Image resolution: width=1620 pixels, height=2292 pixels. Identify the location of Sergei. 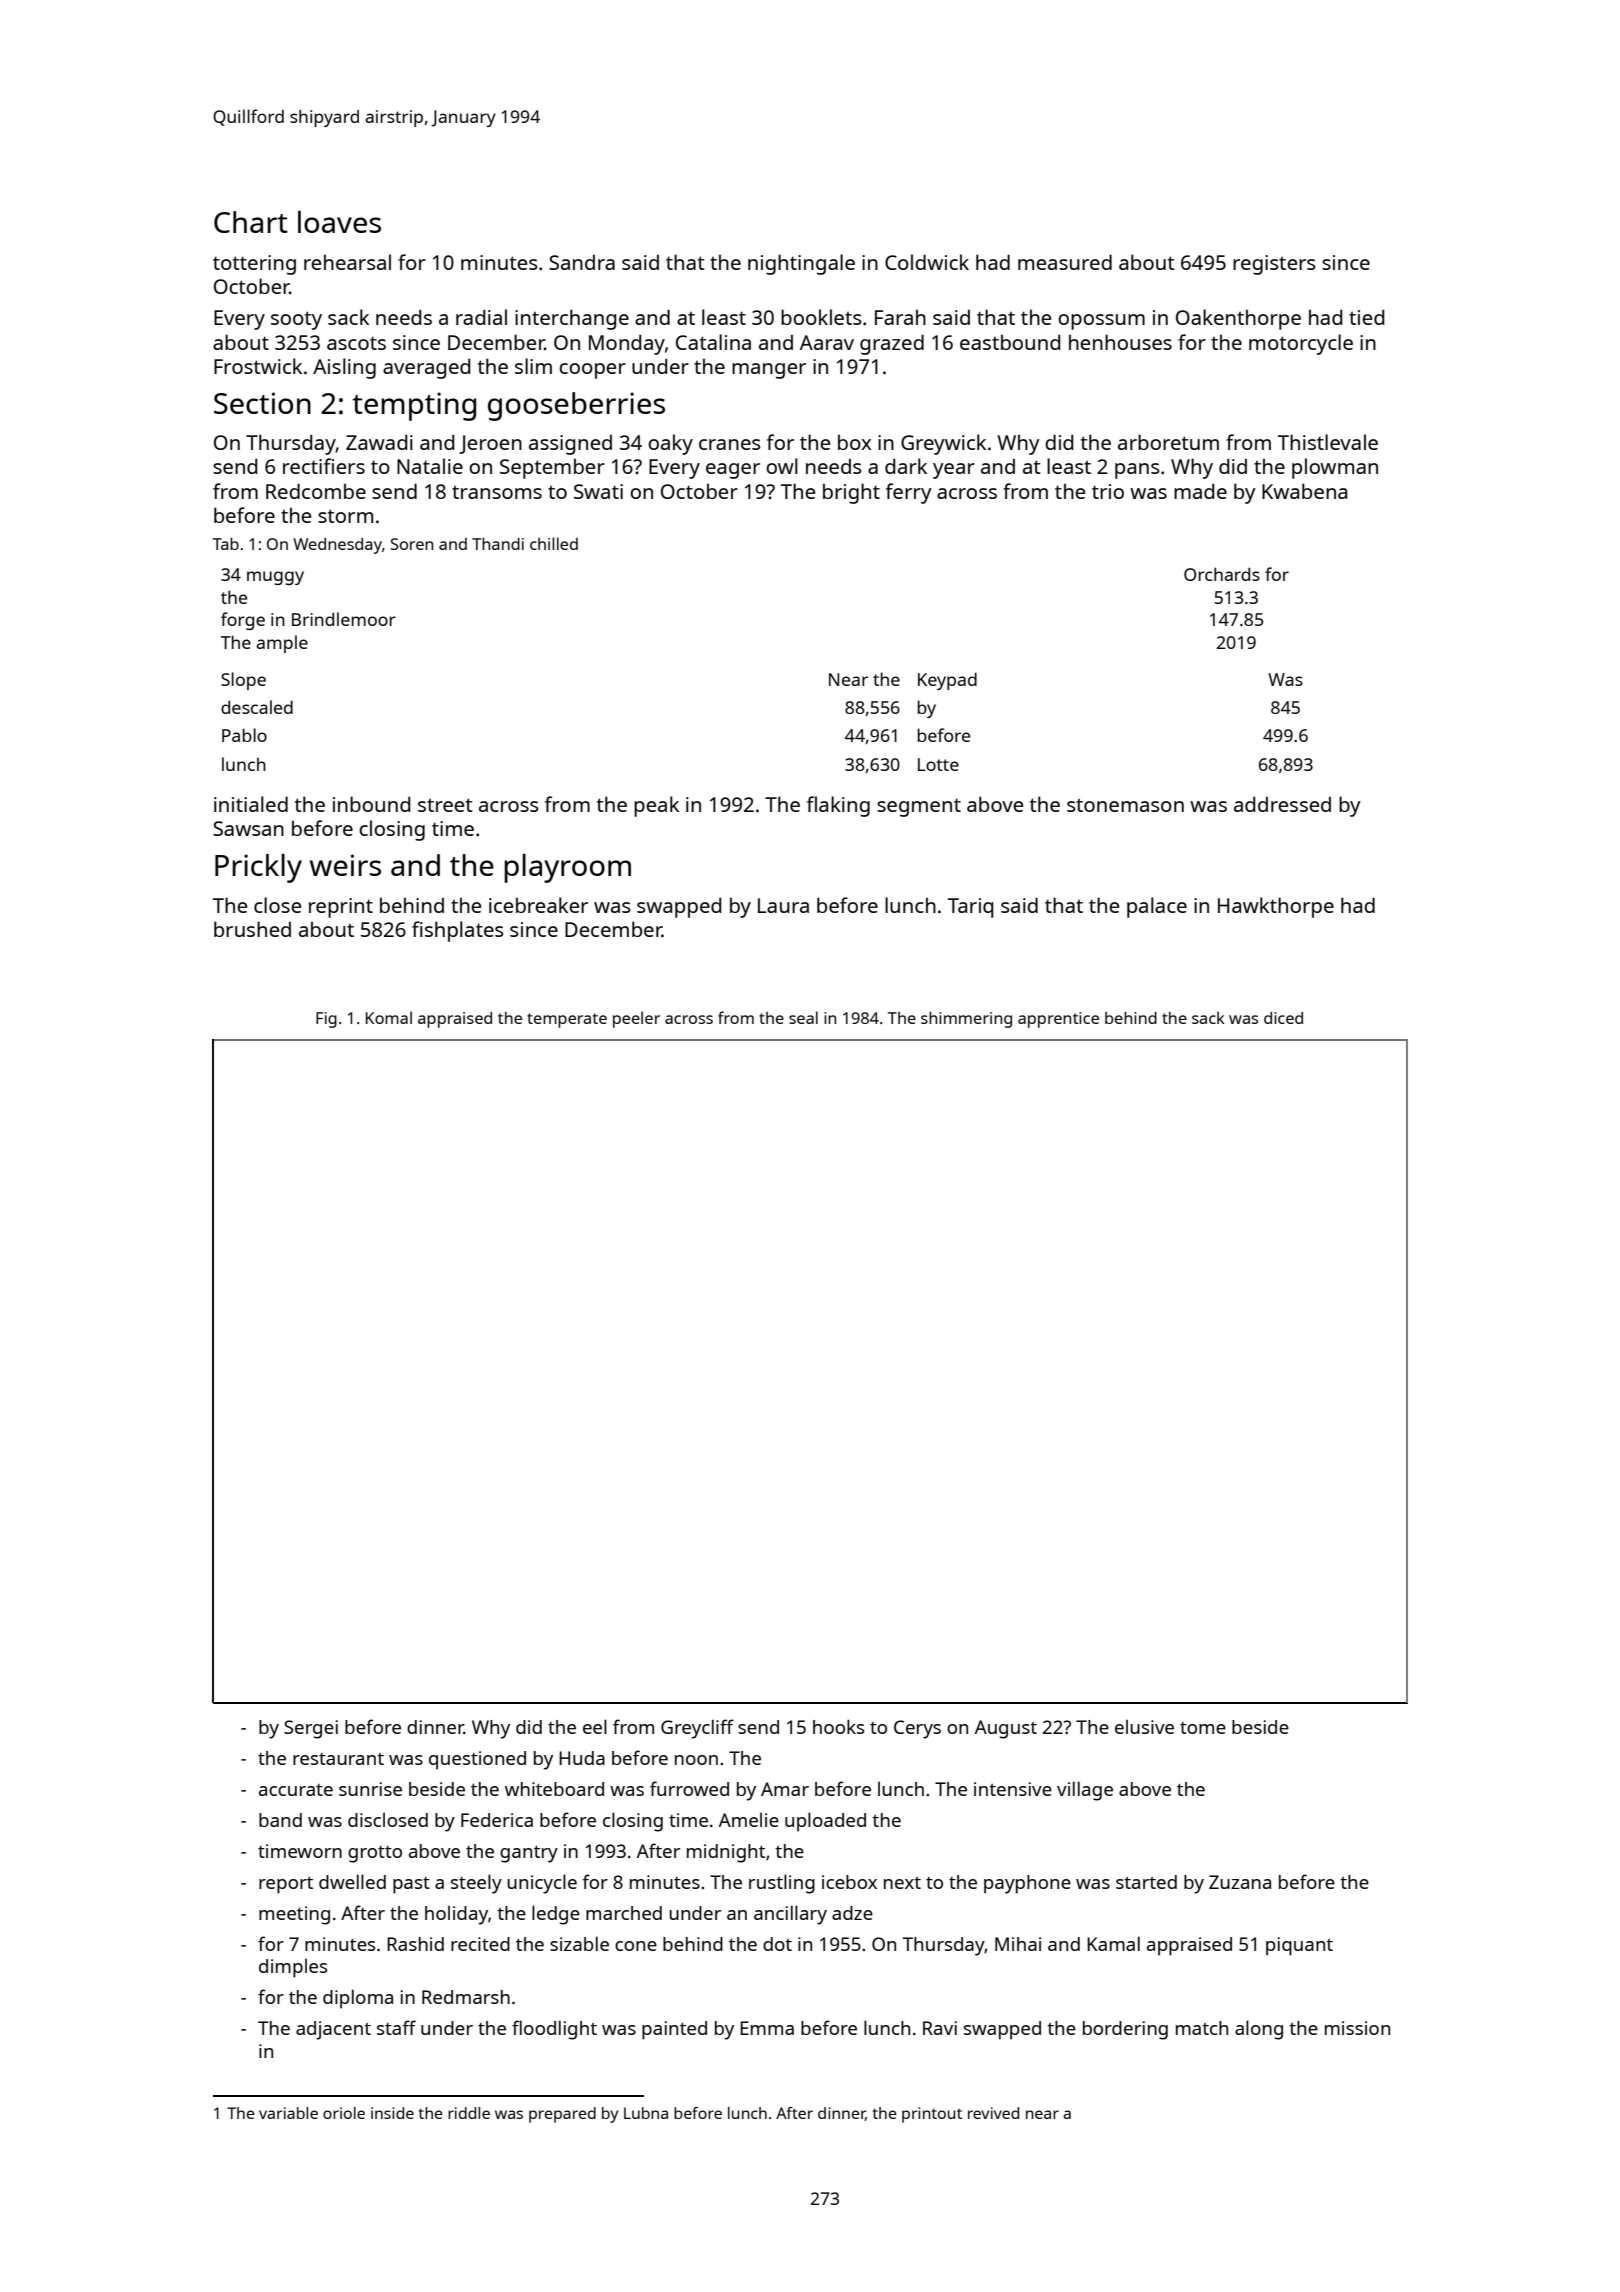
(311, 1729).
